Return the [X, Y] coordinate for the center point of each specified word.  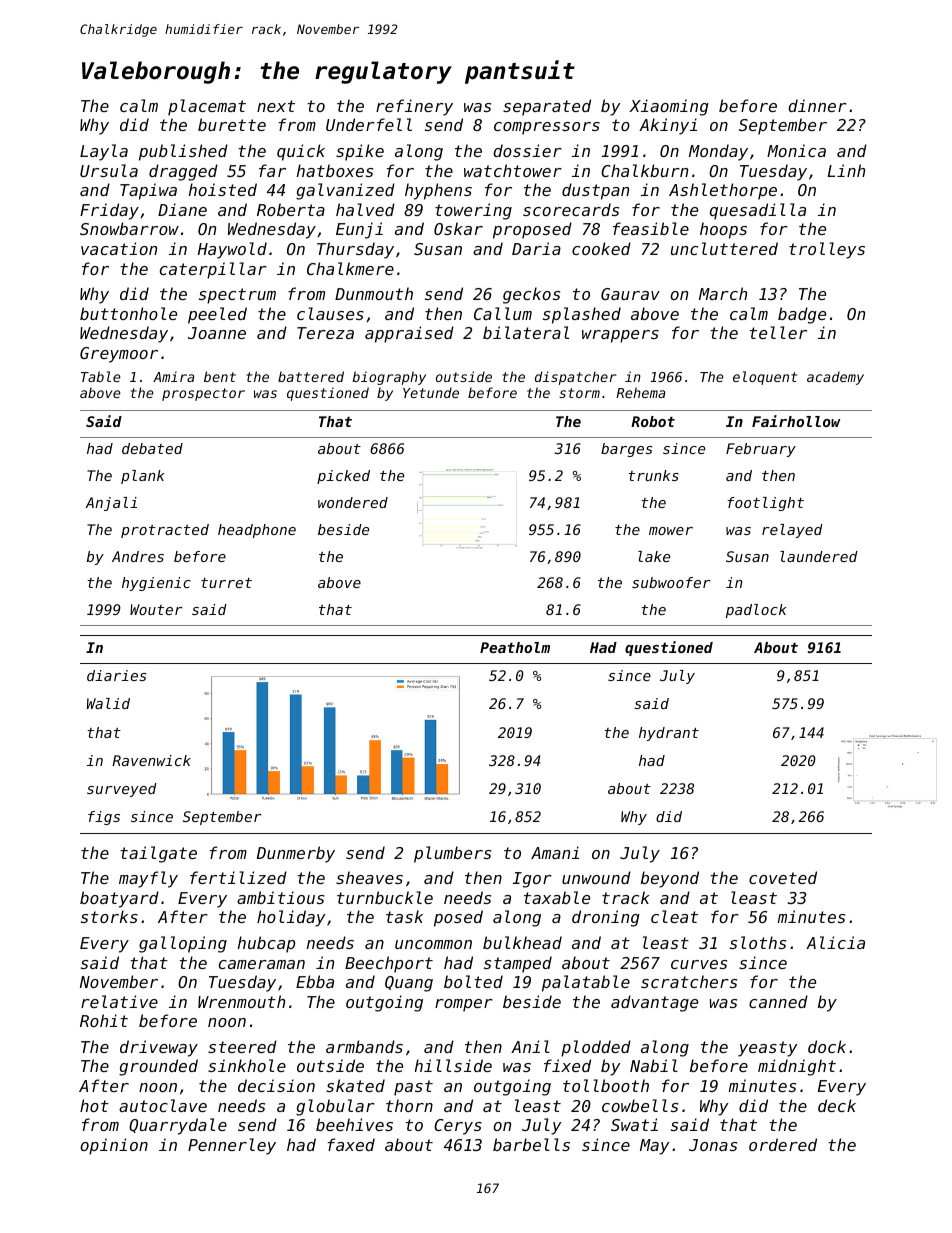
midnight [797, 1067]
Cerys [458, 1127]
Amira [174, 376]
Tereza [325, 333]
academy [835, 378]
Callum [503, 313]
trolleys [827, 250]
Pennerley [232, 1146]
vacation [119, 248]
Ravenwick [151, 760]
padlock [756, 611]
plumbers [452, 854]
